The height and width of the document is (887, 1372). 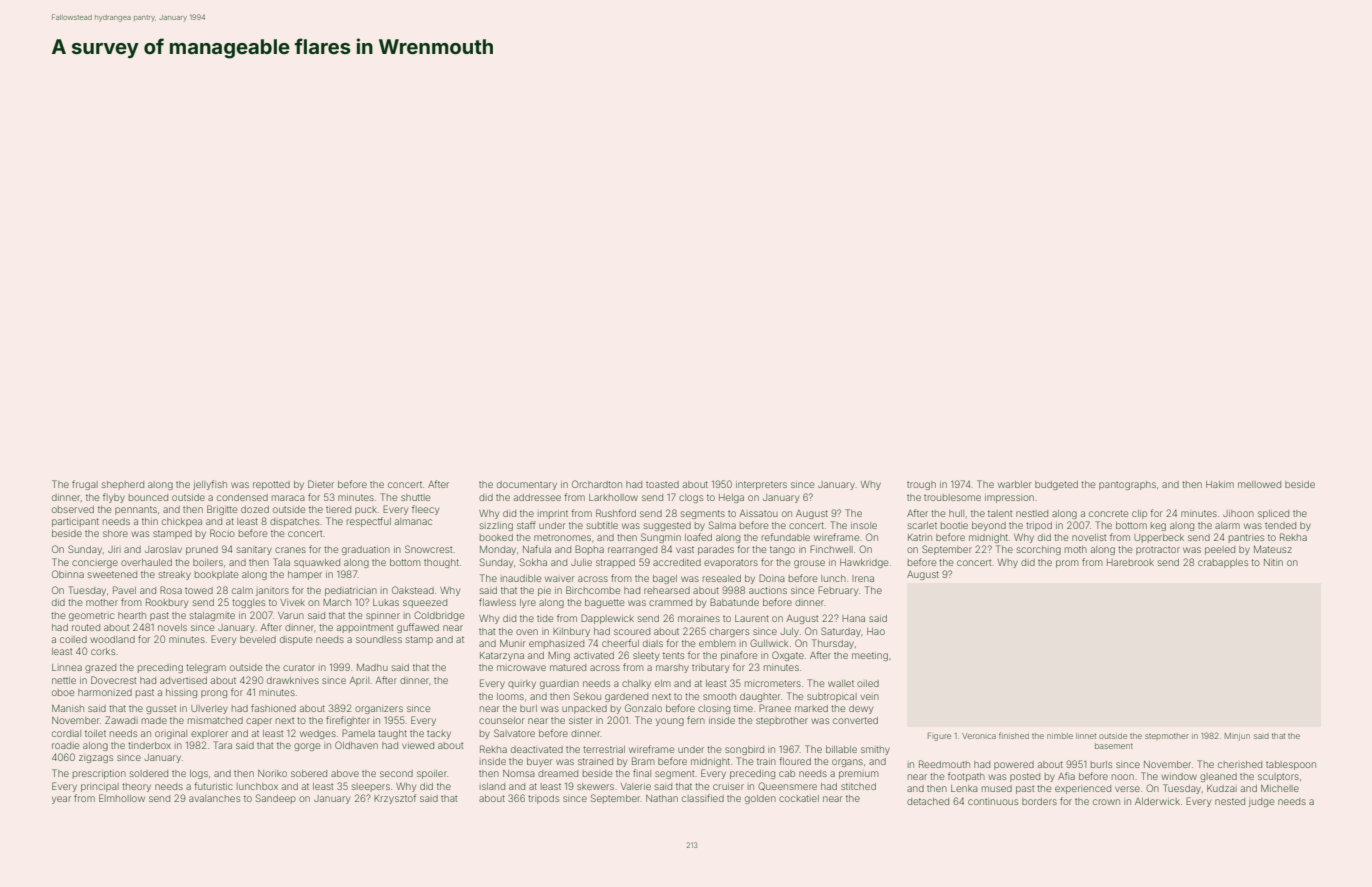 What do you see at coordinates (928, 801) in the document?
I see `detached` at bounding box center [928, 801].
